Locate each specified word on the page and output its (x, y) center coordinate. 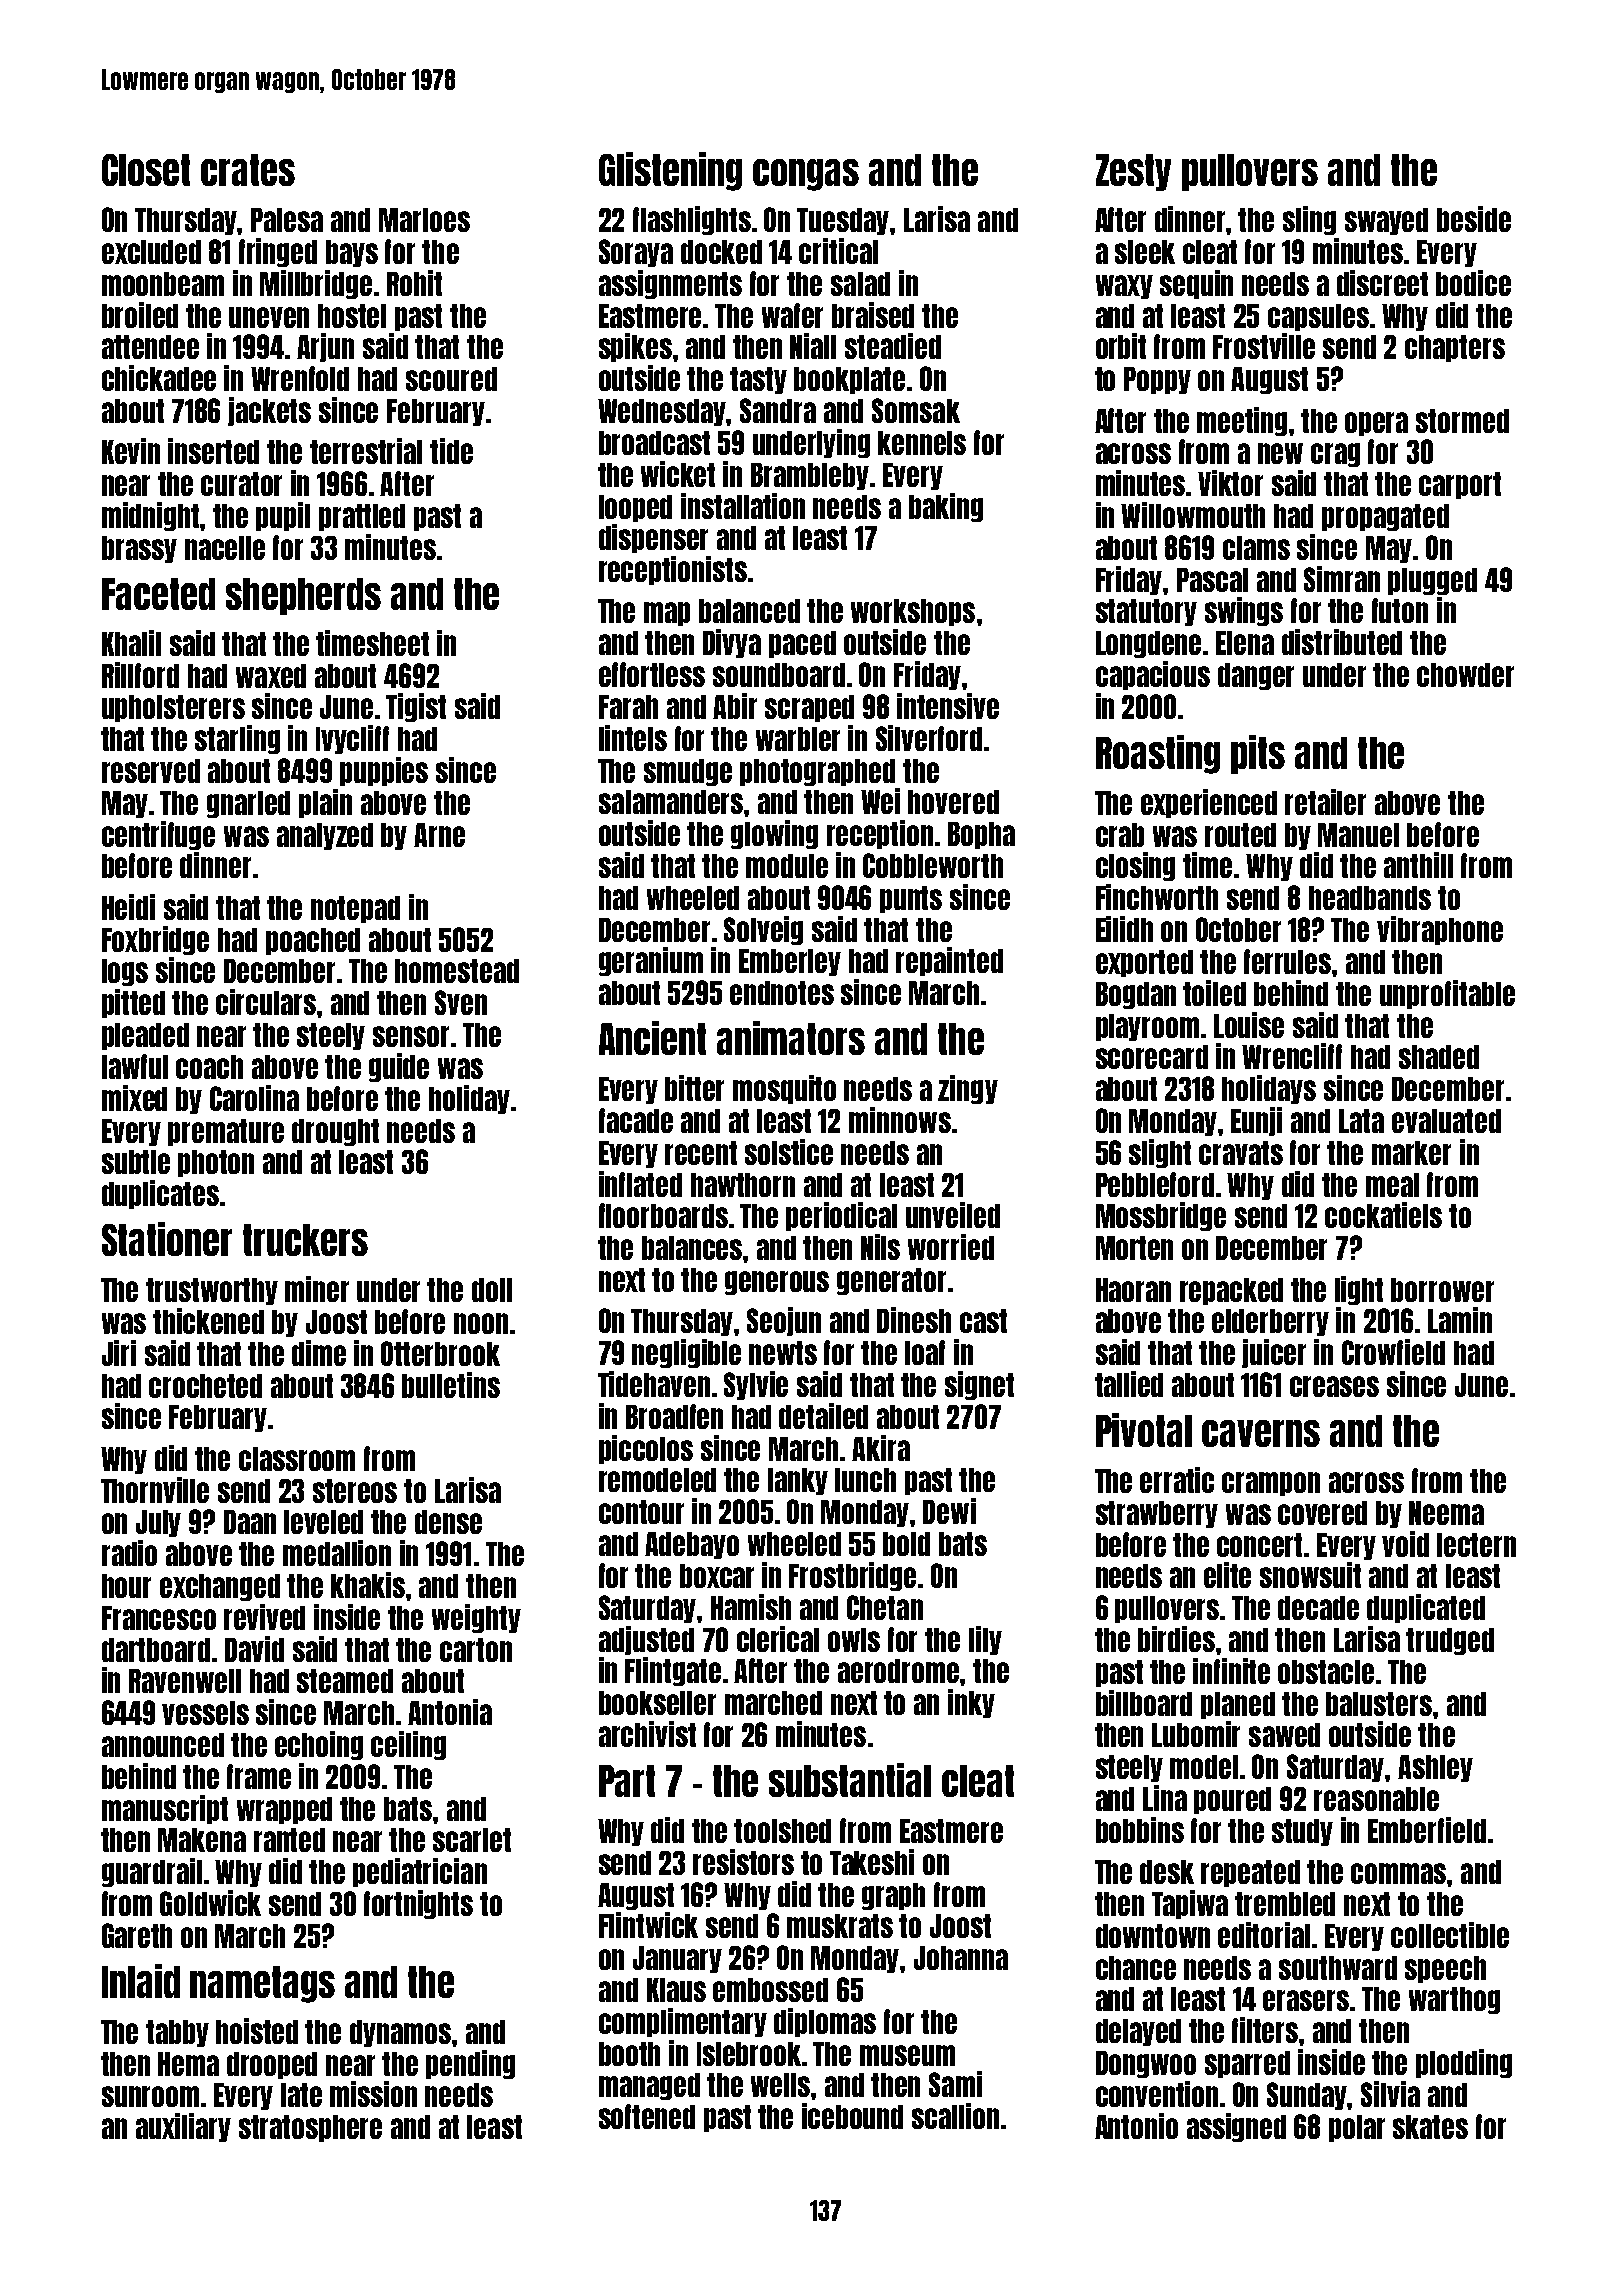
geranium (651, 961)
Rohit (414, 283)
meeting (1242, 421)
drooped (272, 2065)
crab (1120, 835)
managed (649, 2086)
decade (1318, 1608)
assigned (1236, 2127)
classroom (297, 1459)
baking (946, 507)
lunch (865, 1480)
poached (313, 941)
